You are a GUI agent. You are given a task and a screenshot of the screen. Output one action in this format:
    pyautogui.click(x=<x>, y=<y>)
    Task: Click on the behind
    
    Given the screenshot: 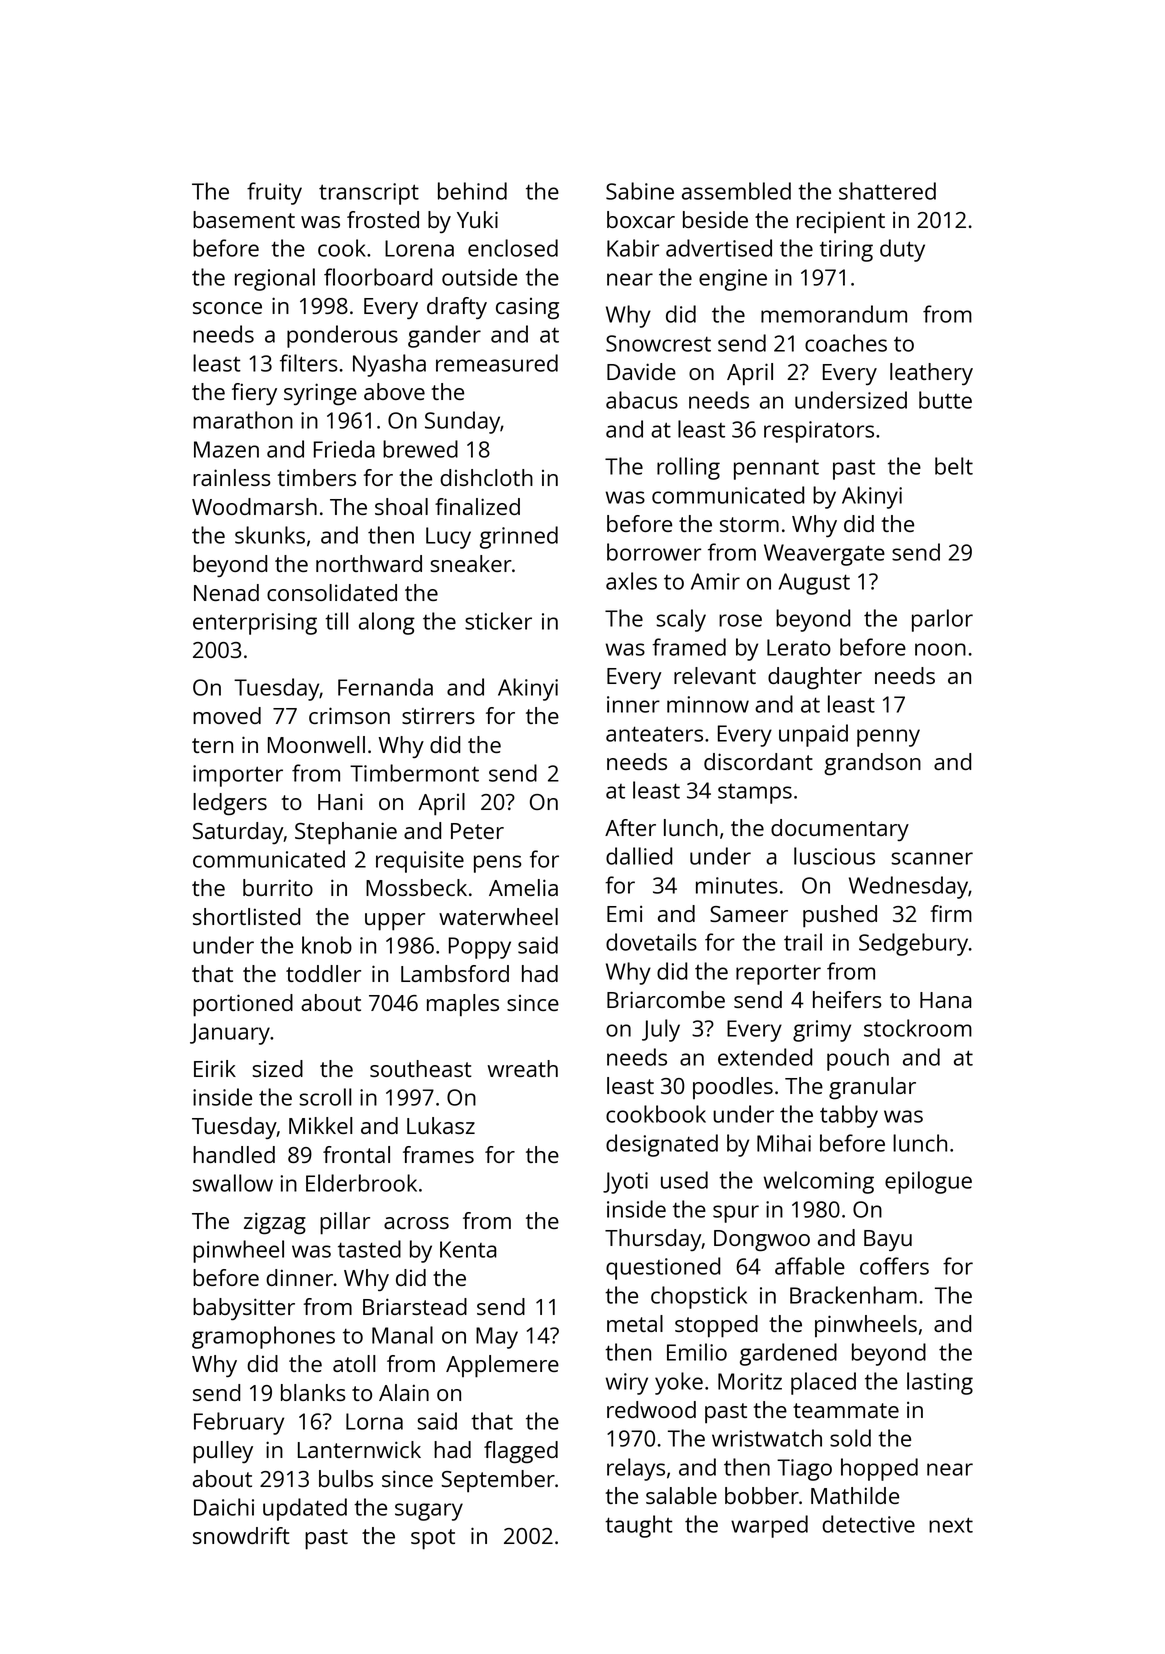 What is the action you would take?
    pyautogui.click(x=472, y=191)
